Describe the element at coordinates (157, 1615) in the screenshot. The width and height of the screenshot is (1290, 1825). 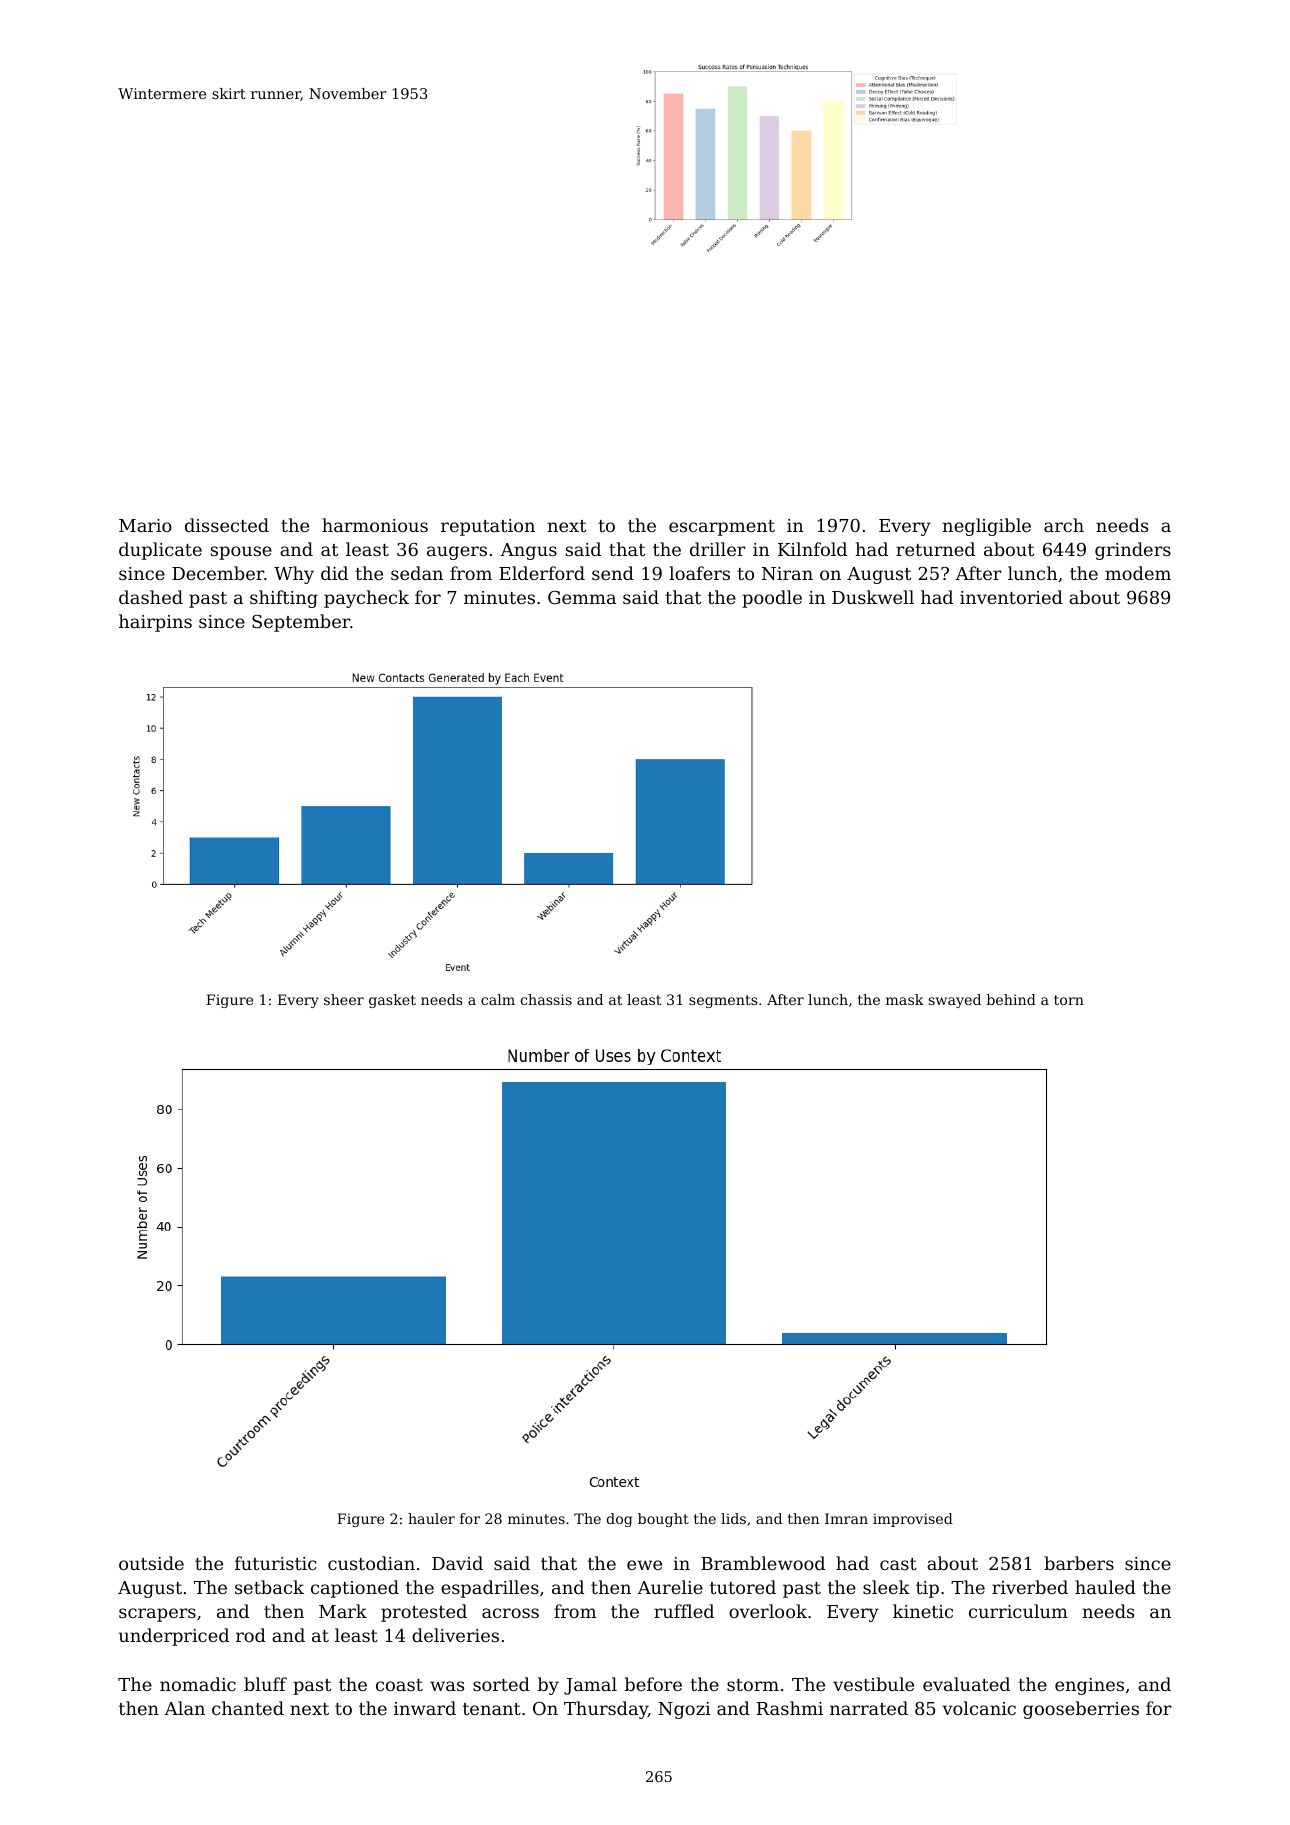
I see `scrapers` at that location.
